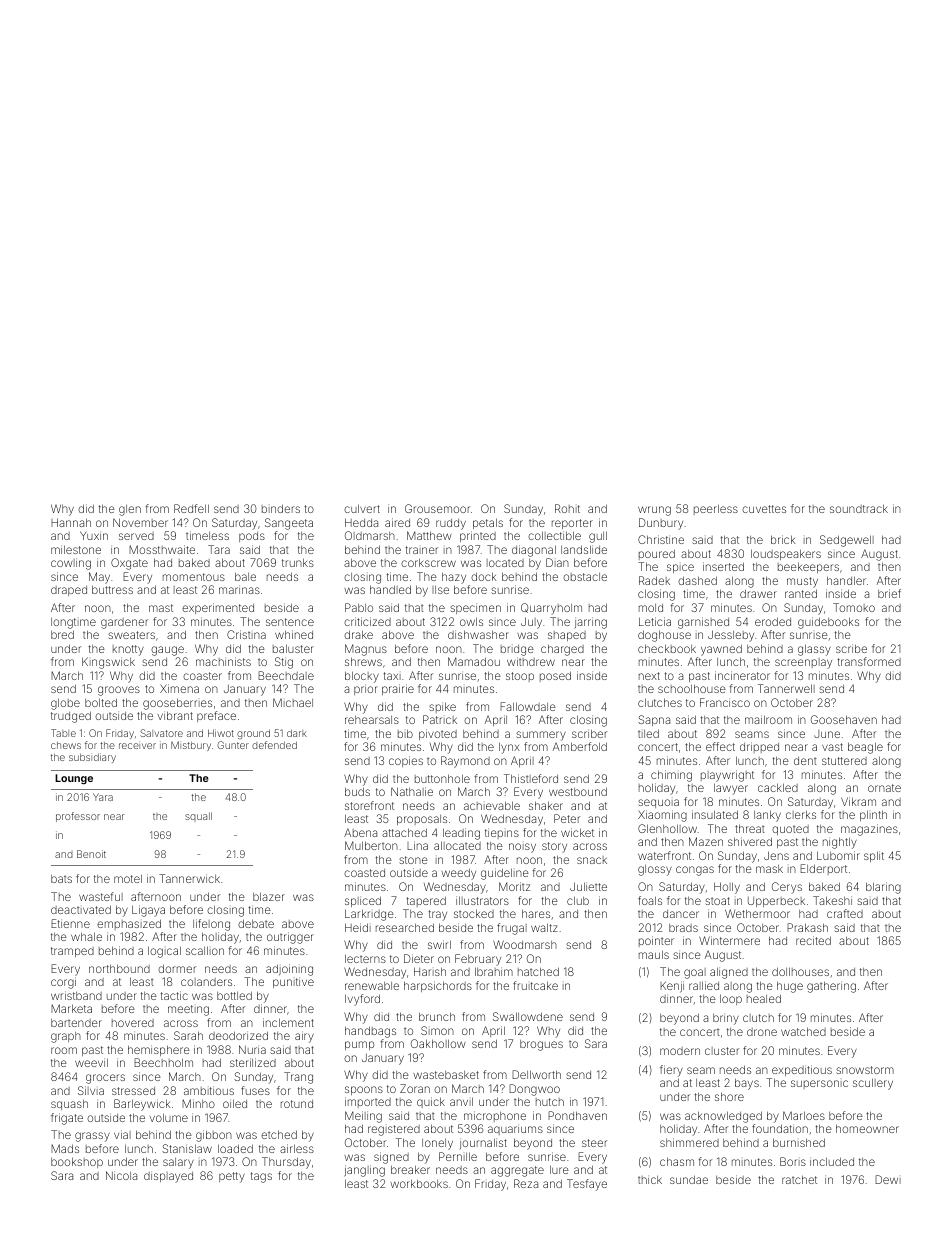 Image resolution: width=952 pixels, height=1233 pixels. I want to click on Elderport, so click(823, 869).
